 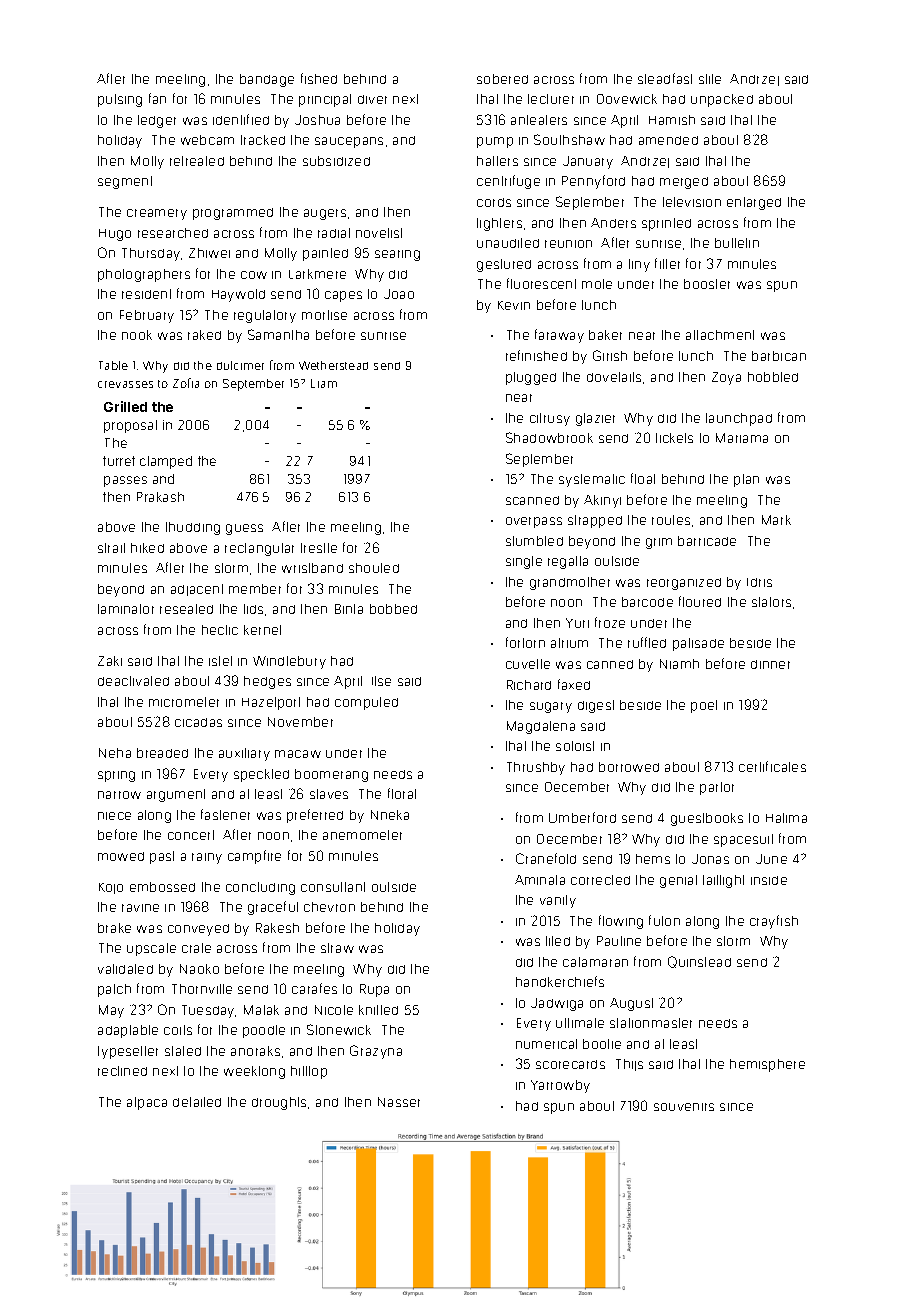 I want to click on cuvette, so click(x=528, y=664).
